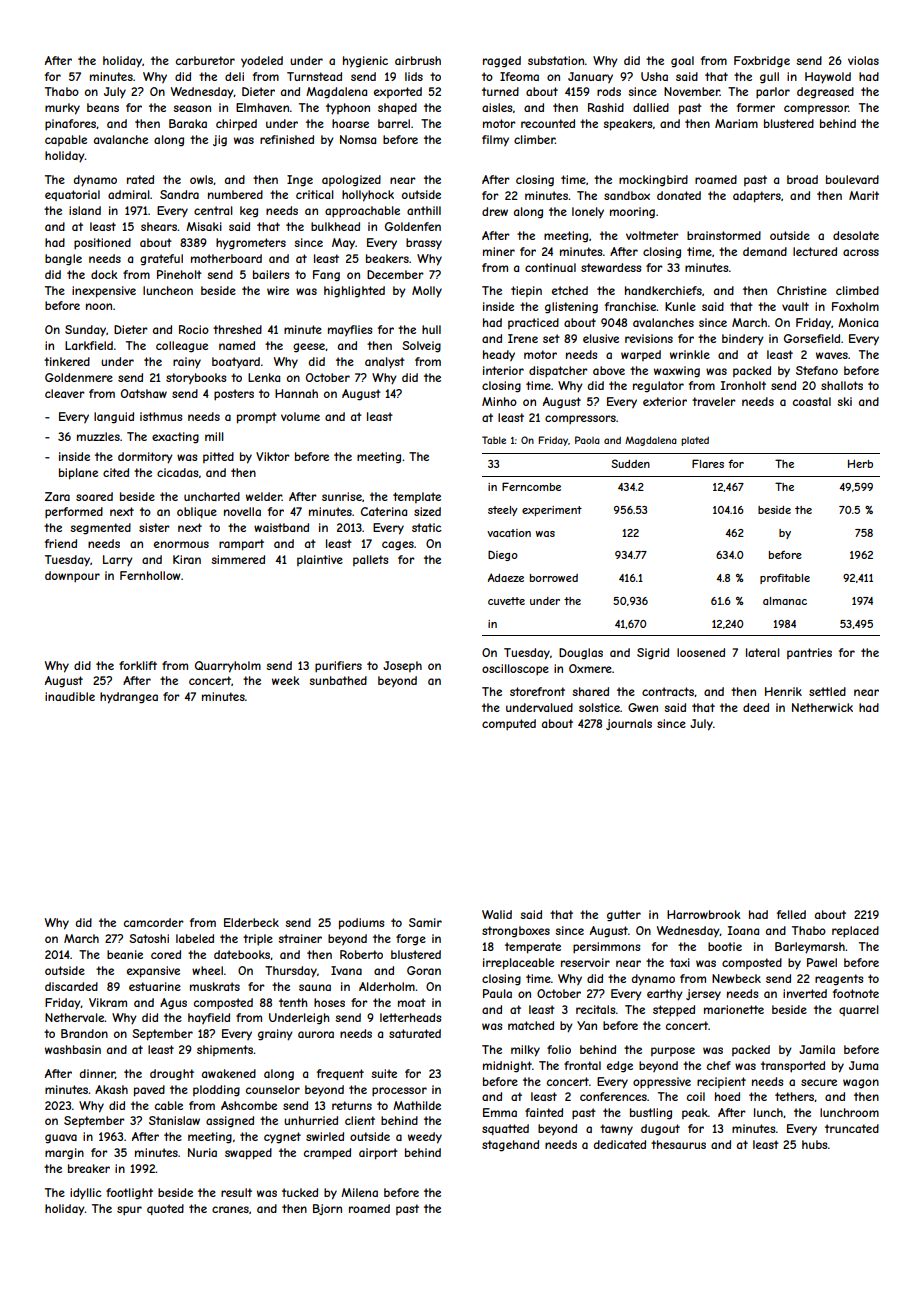  What do you see at coordinates (338, 680) in the document?
I see `sunbathed` at bounding box center [338, 680].
